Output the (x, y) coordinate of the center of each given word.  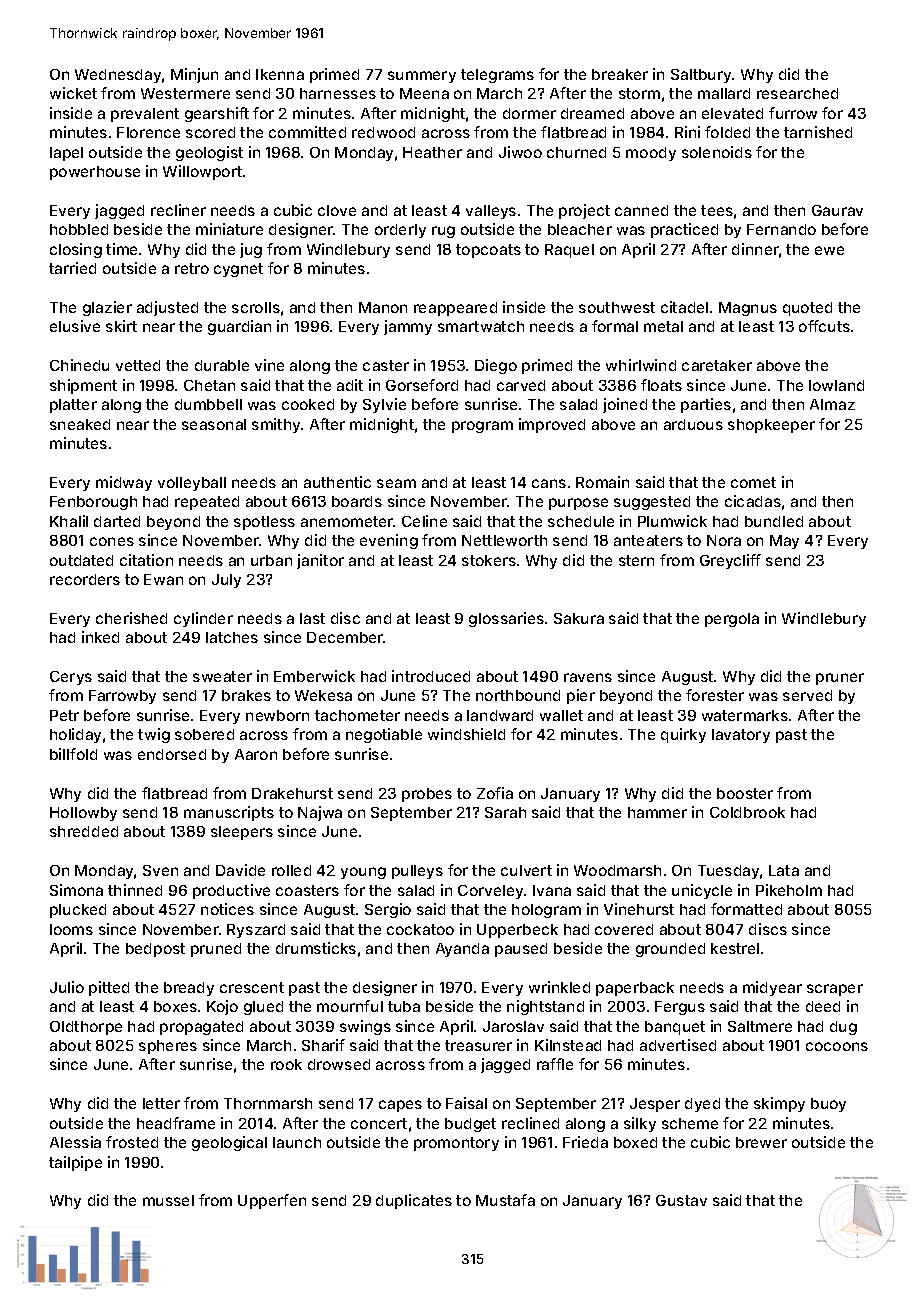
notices (227, 909)
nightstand (545, 1007)
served (807, 695)
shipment (83, 386)
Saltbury (702, 76)
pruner (840, 679)
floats (661, 385)
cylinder (203, 619)
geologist (209, 153)
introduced (431, 676)
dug (843, 1028)
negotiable (384, 735)
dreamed (592, 113)
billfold (73, 754)
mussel (168, 1200)
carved (521, 385)
